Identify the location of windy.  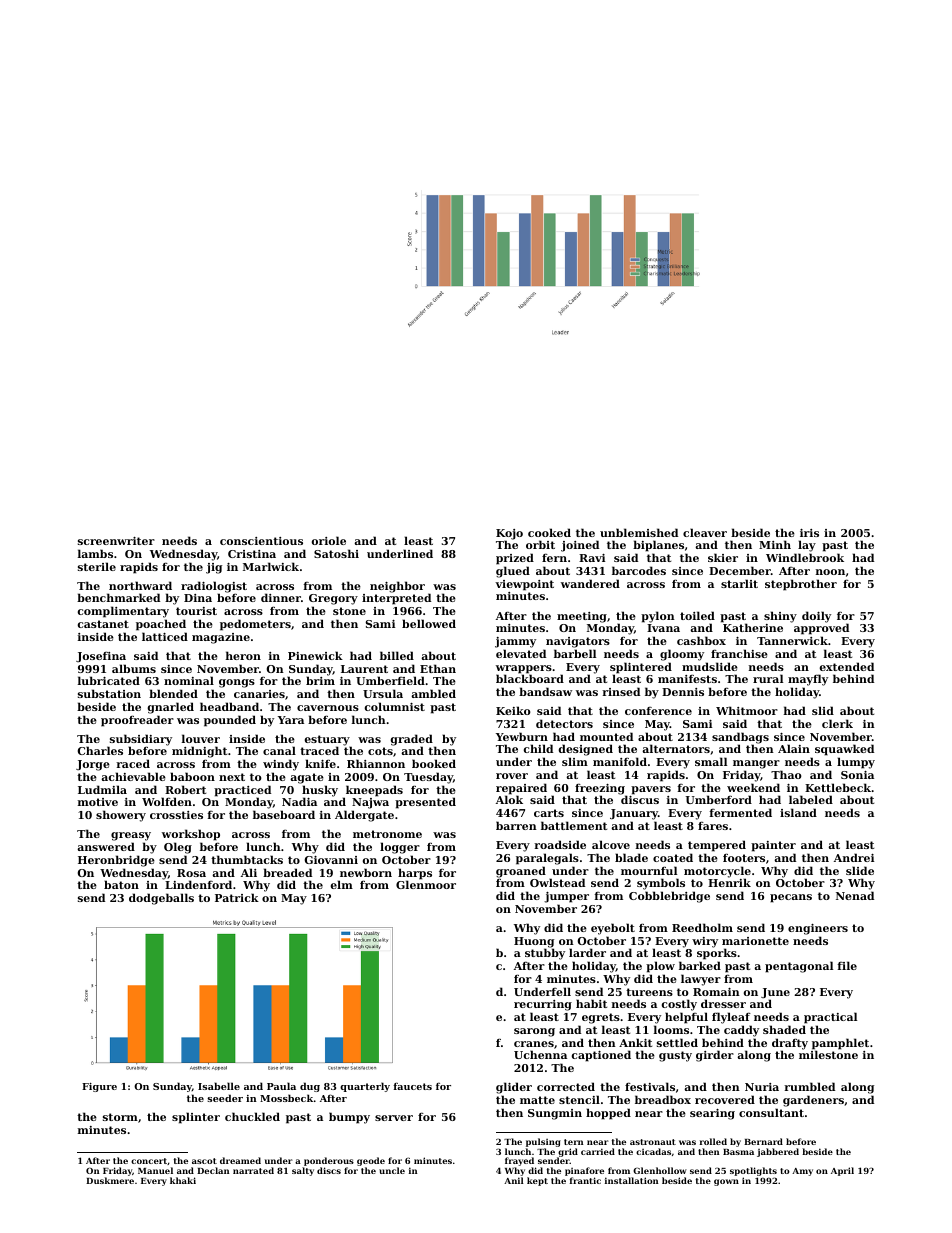
(281, 765).
